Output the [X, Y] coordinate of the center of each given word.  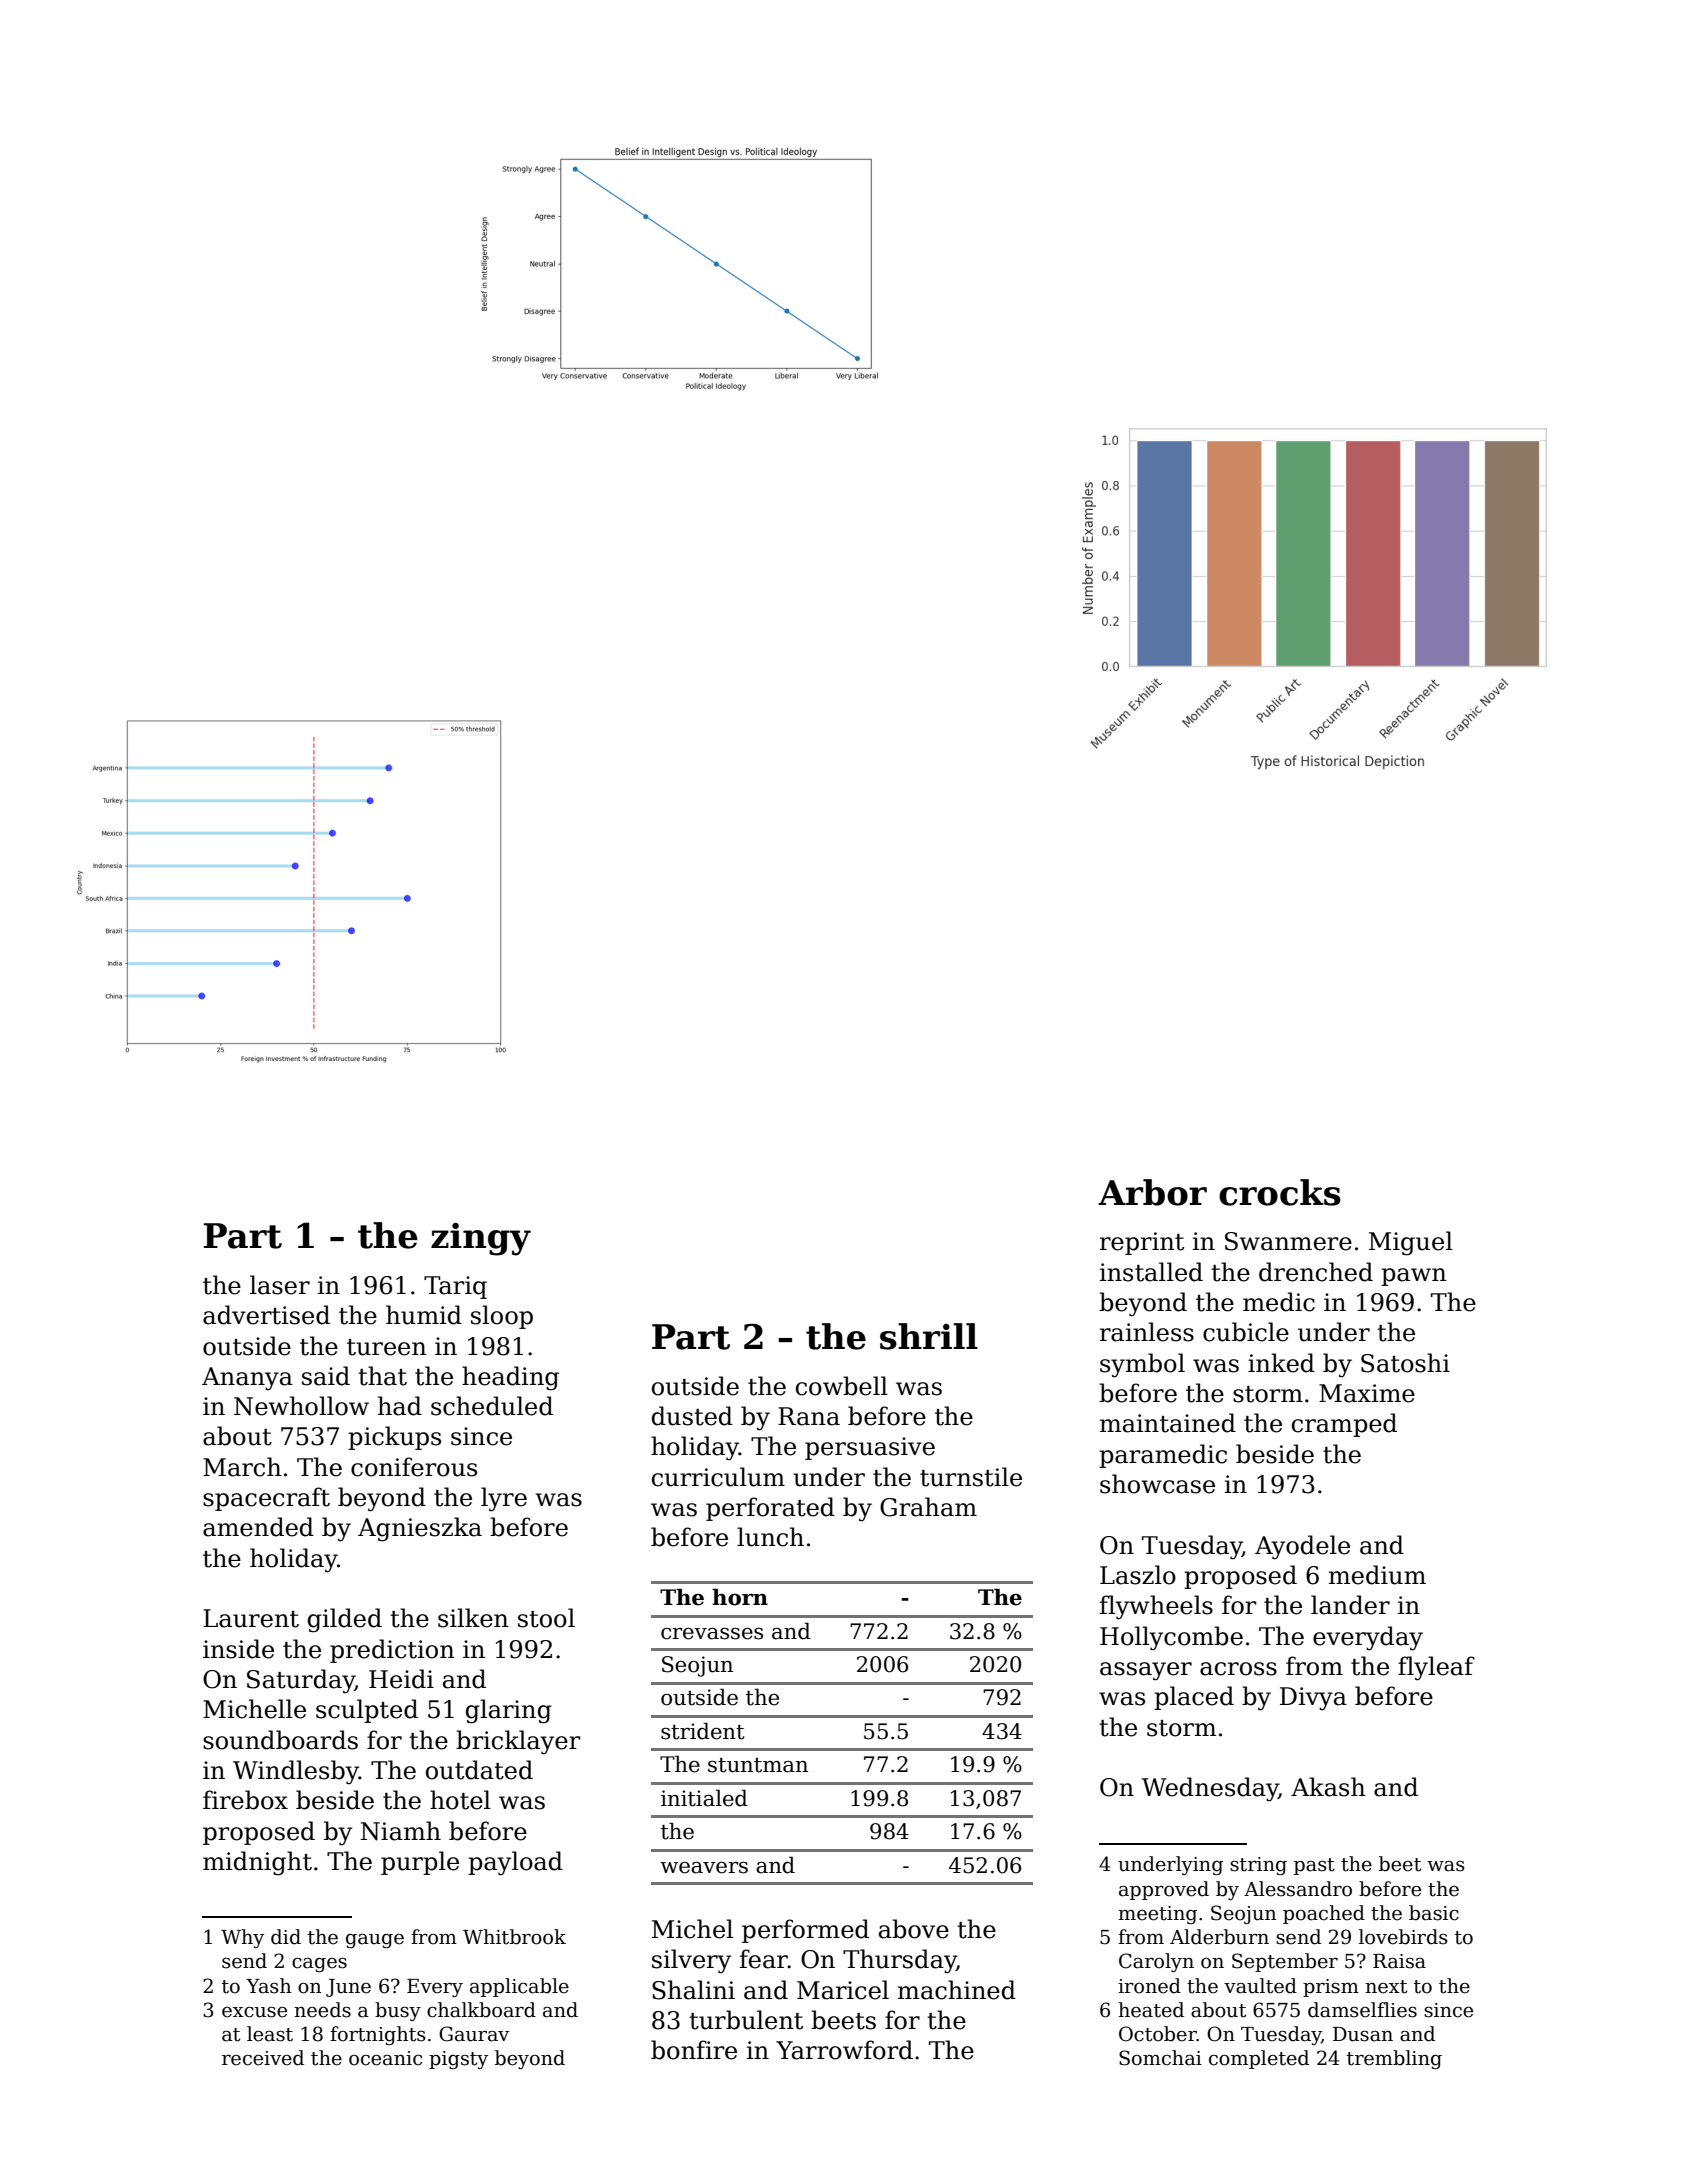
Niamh [400, 1831]
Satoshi [1405, 1363]
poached [1324, 1914]
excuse [254, 2012]
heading [510, 1378]
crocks [1280, 1192]
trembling [1394, 2059]
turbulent [746, 2020]
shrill [929, 1336]
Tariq [455, 1287]
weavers [704, 1868]
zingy [481, 1239]
